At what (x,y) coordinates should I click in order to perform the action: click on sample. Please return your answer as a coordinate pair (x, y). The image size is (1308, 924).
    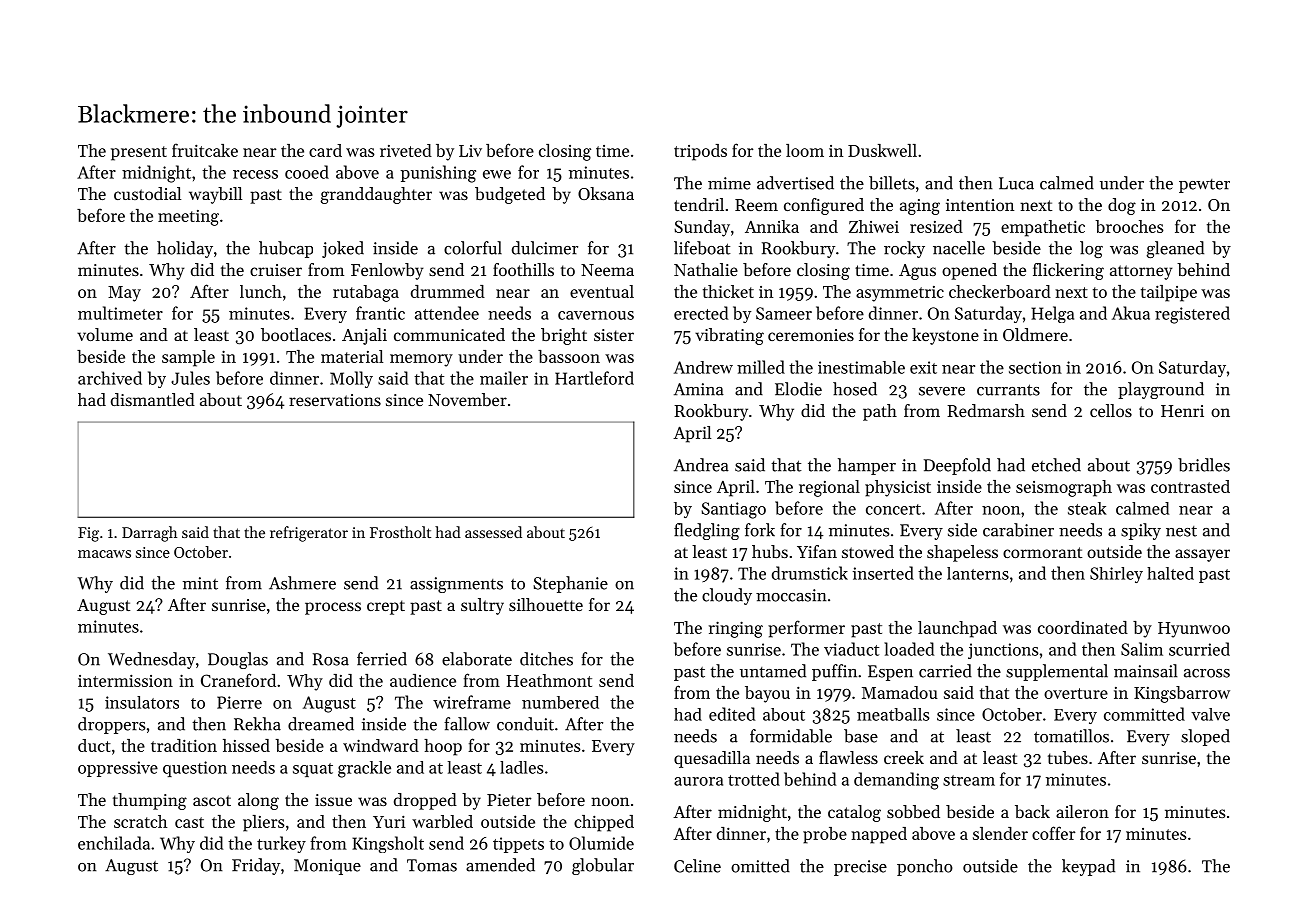
    Looking at the image, I should click on (188, 358).
